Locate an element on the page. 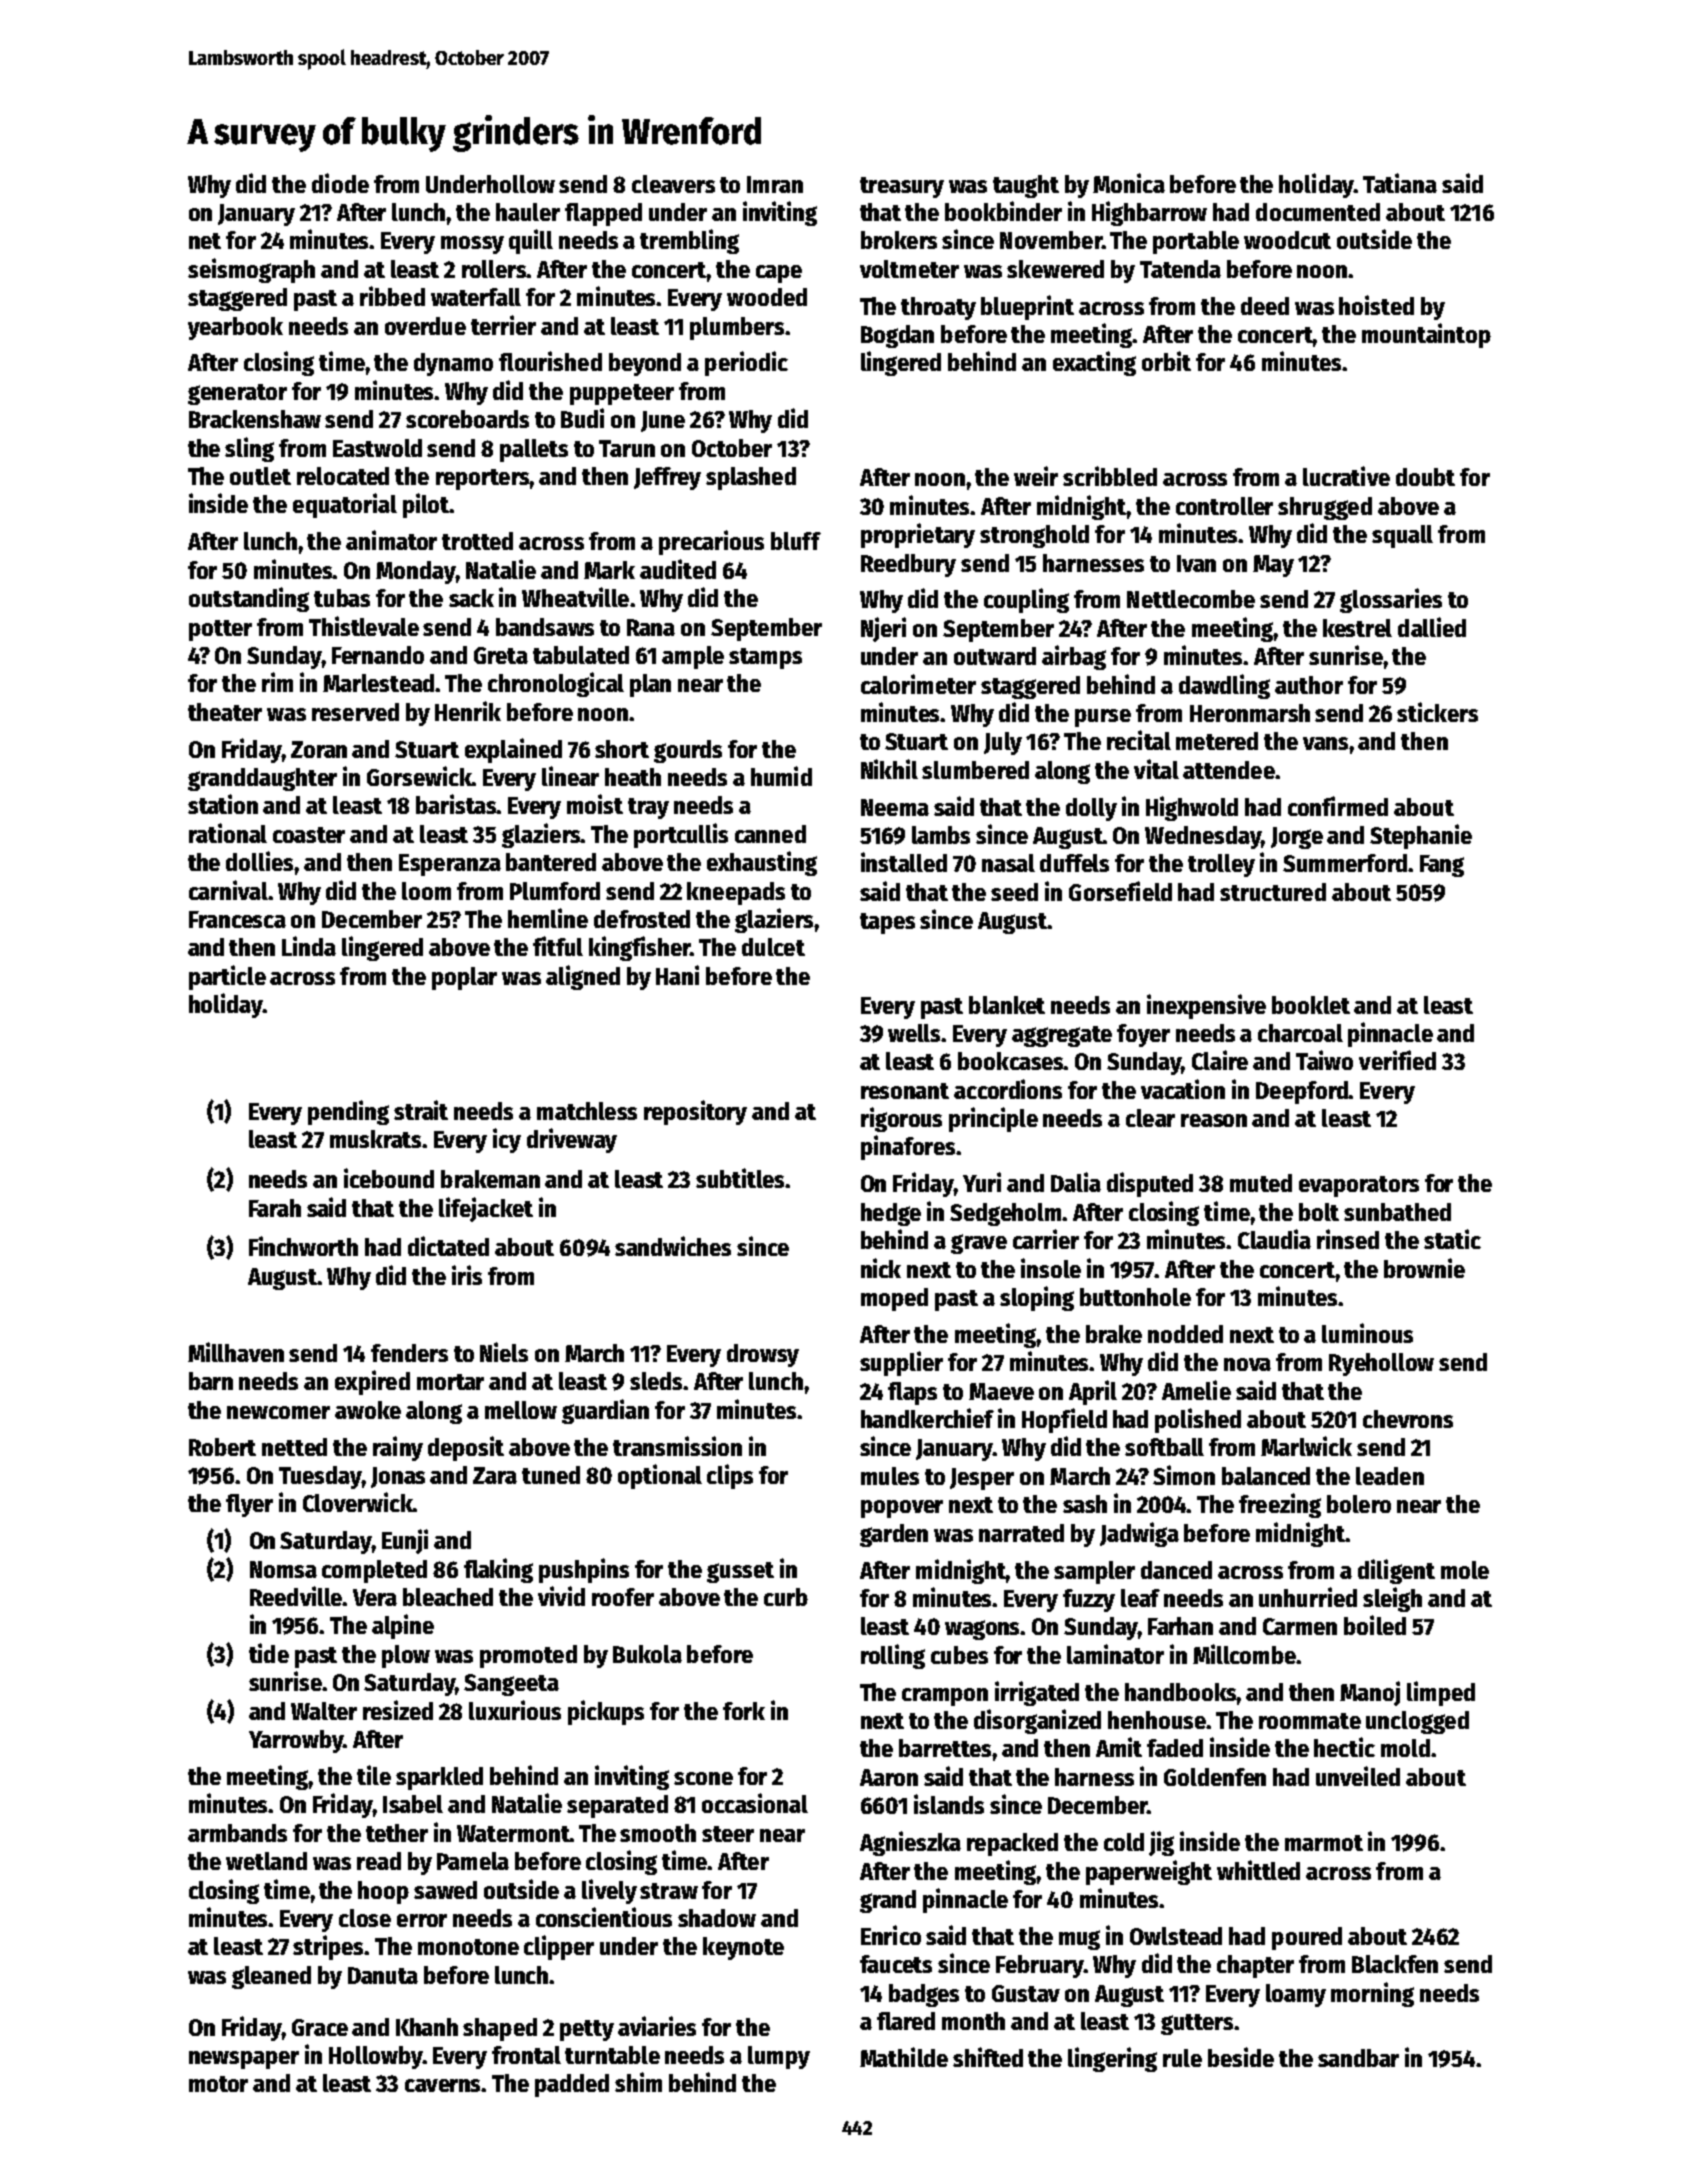 The height and width of the image is (2178, 1683). Reedbury is located at coordinates (908, 565).
